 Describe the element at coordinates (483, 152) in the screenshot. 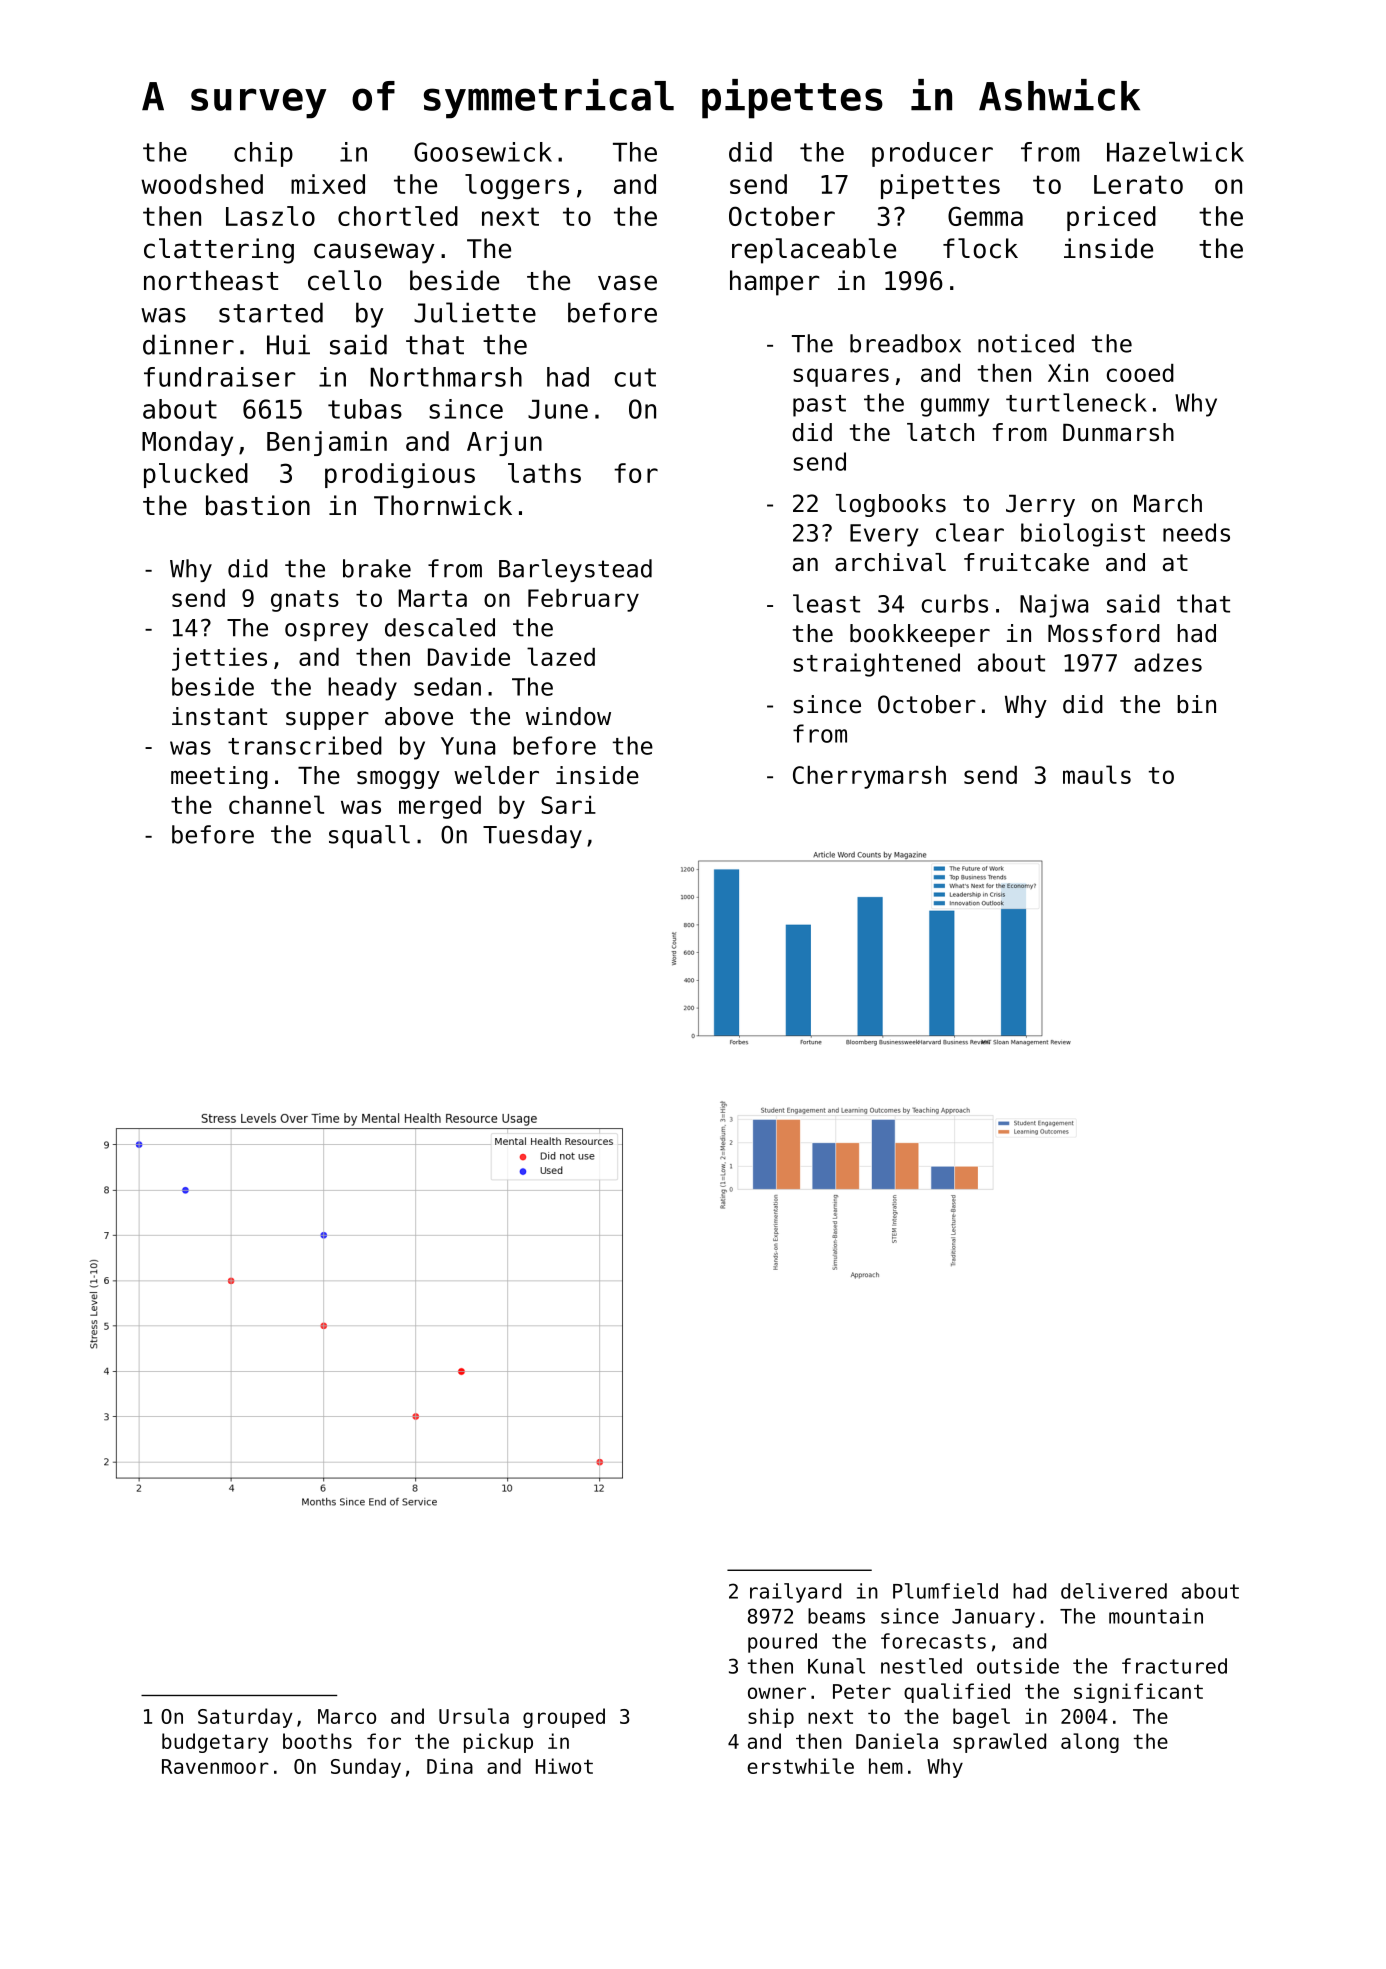

I see `Goosewick` at that location.
